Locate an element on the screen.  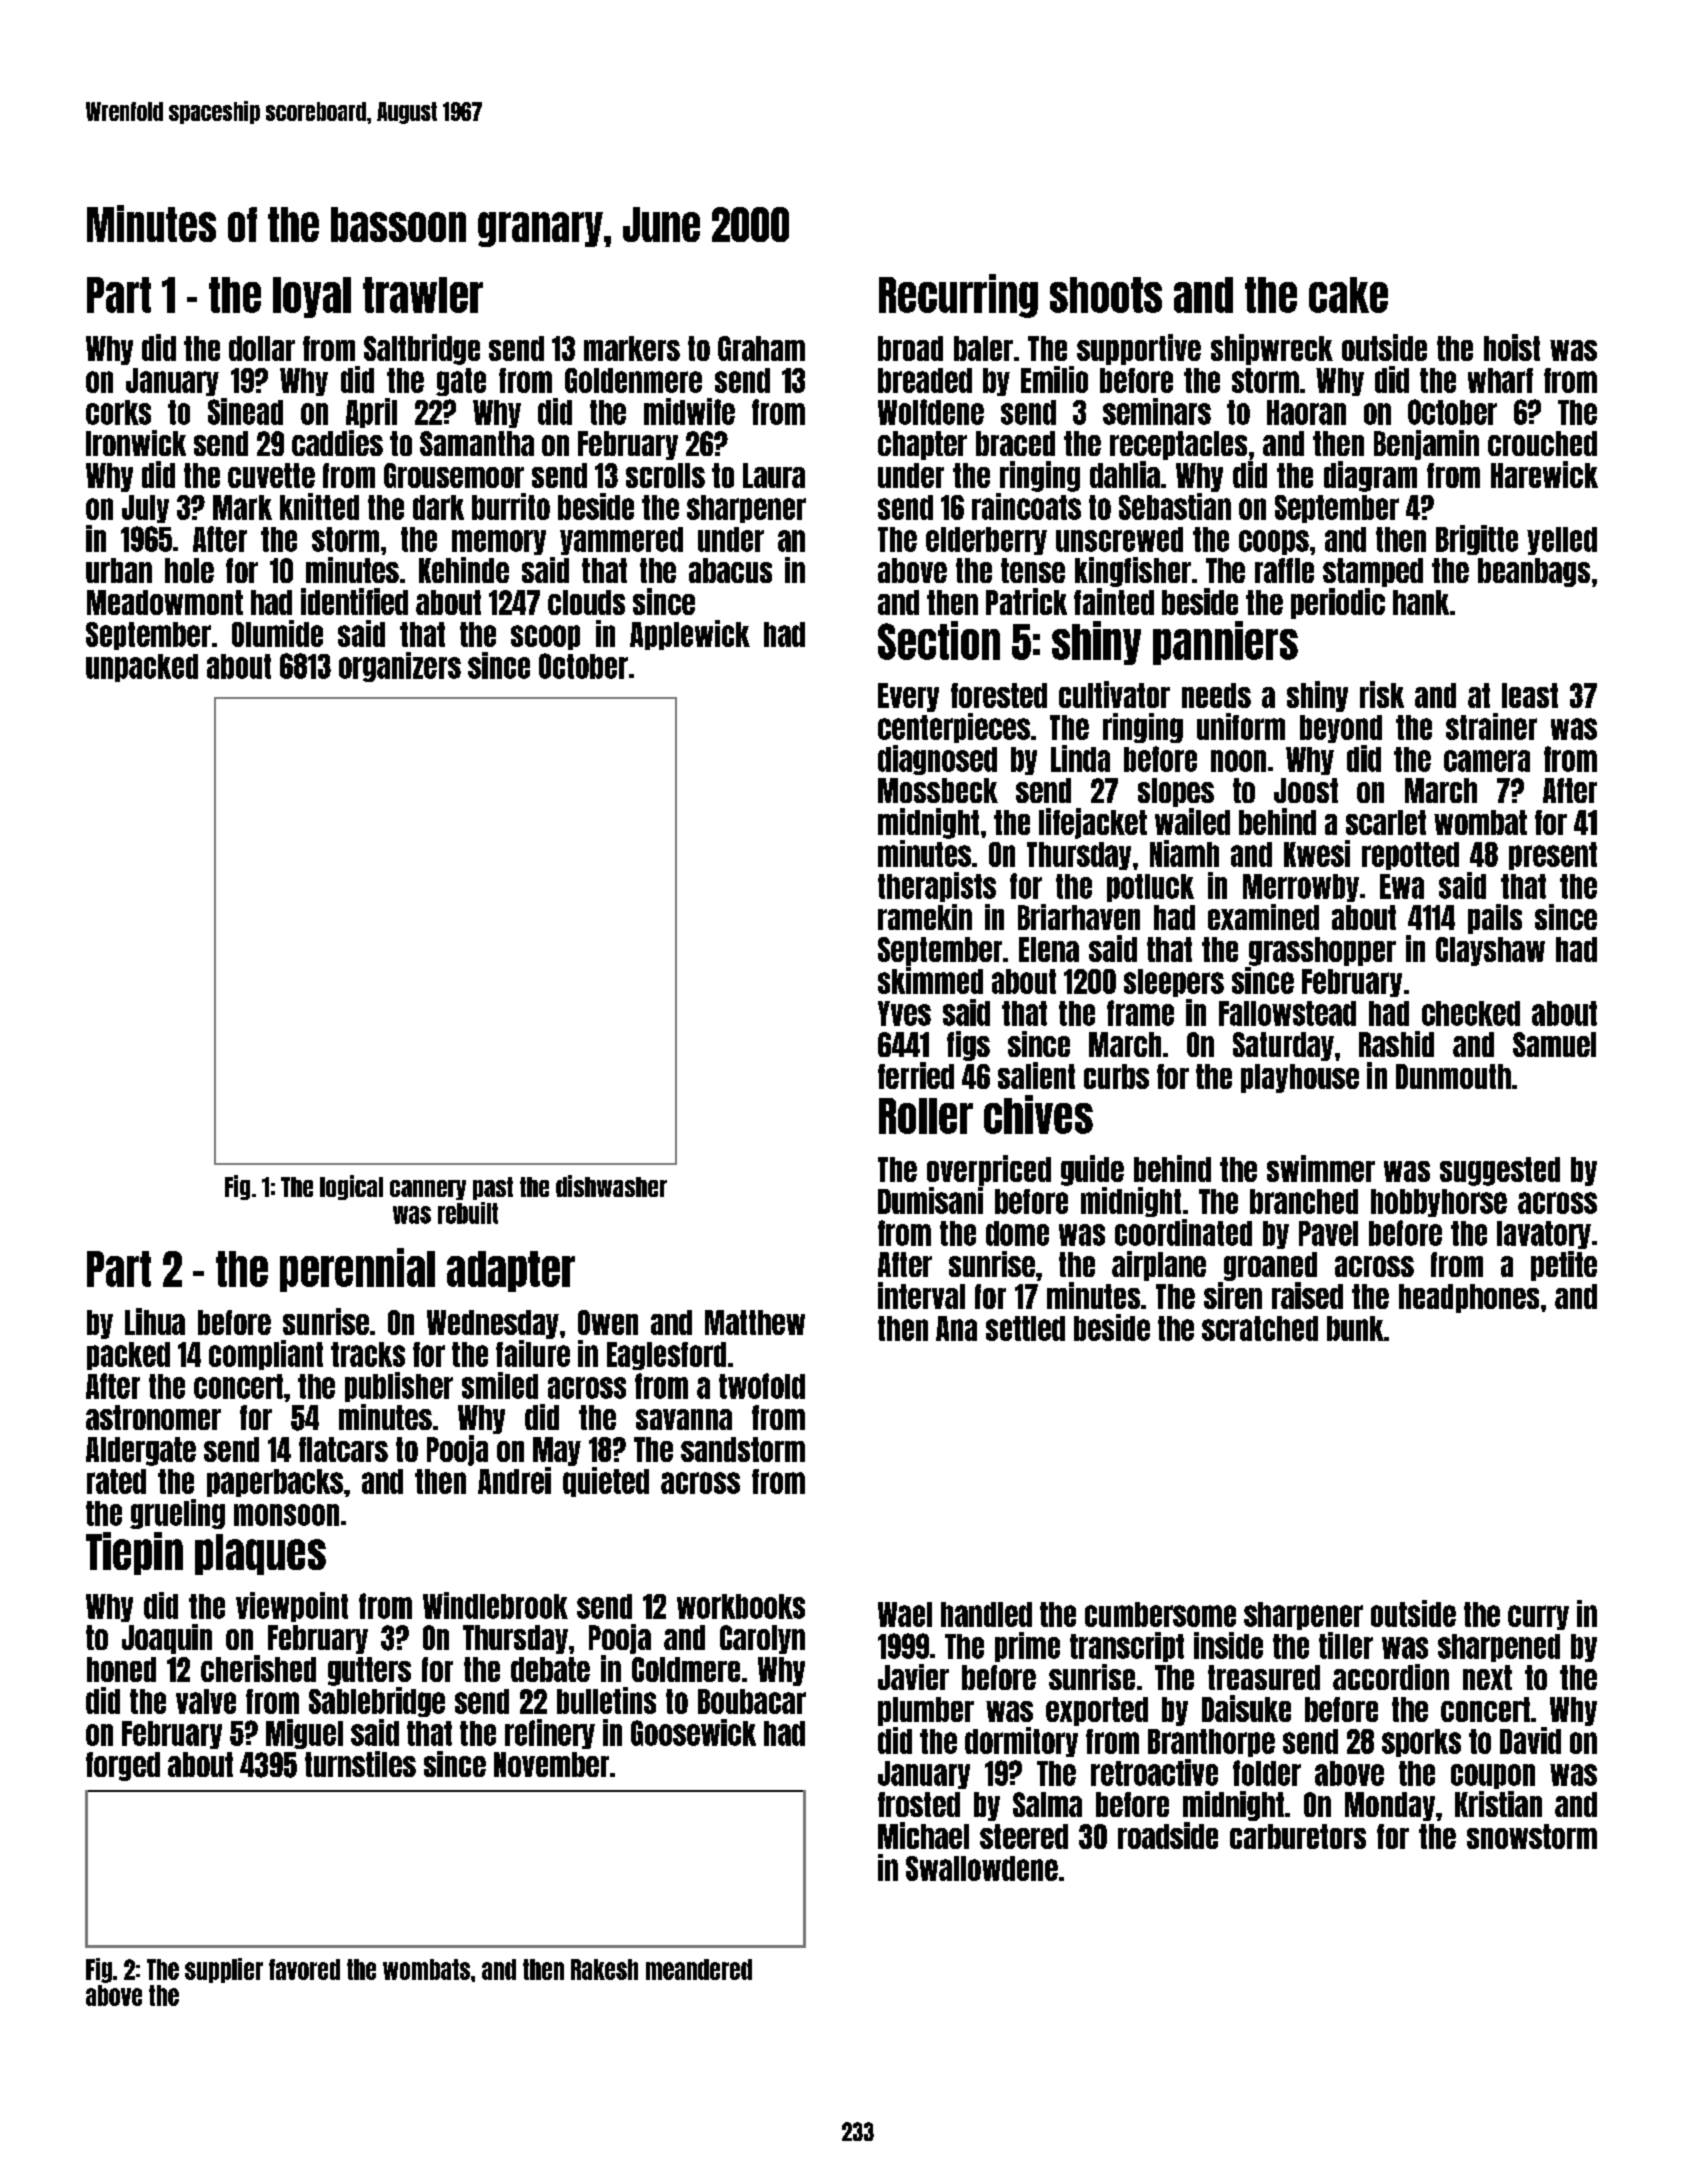
hoist is located at coordinates (1512, 347).
